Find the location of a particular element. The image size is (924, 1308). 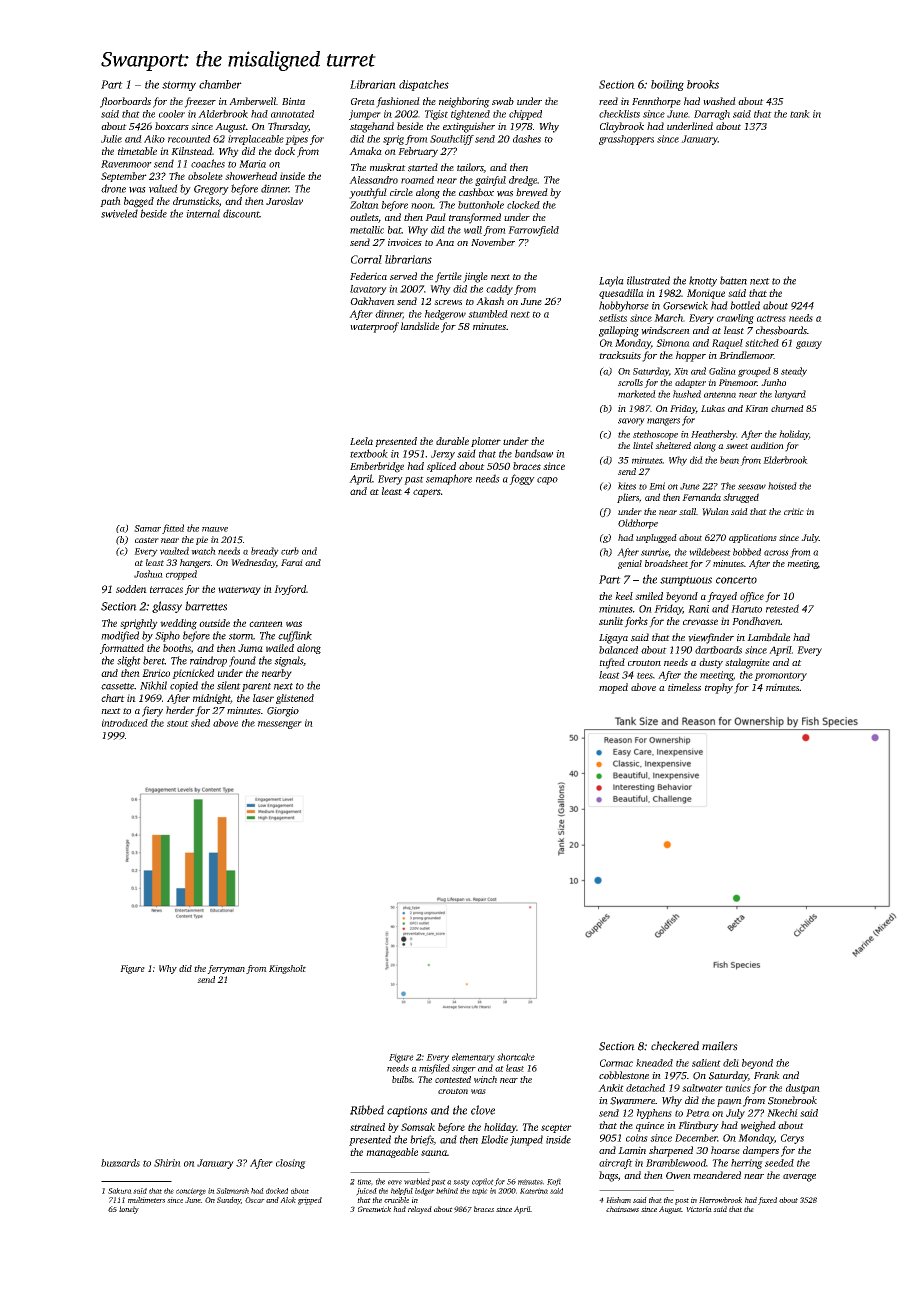

Victoria is located at coordinates (699, 1209).
